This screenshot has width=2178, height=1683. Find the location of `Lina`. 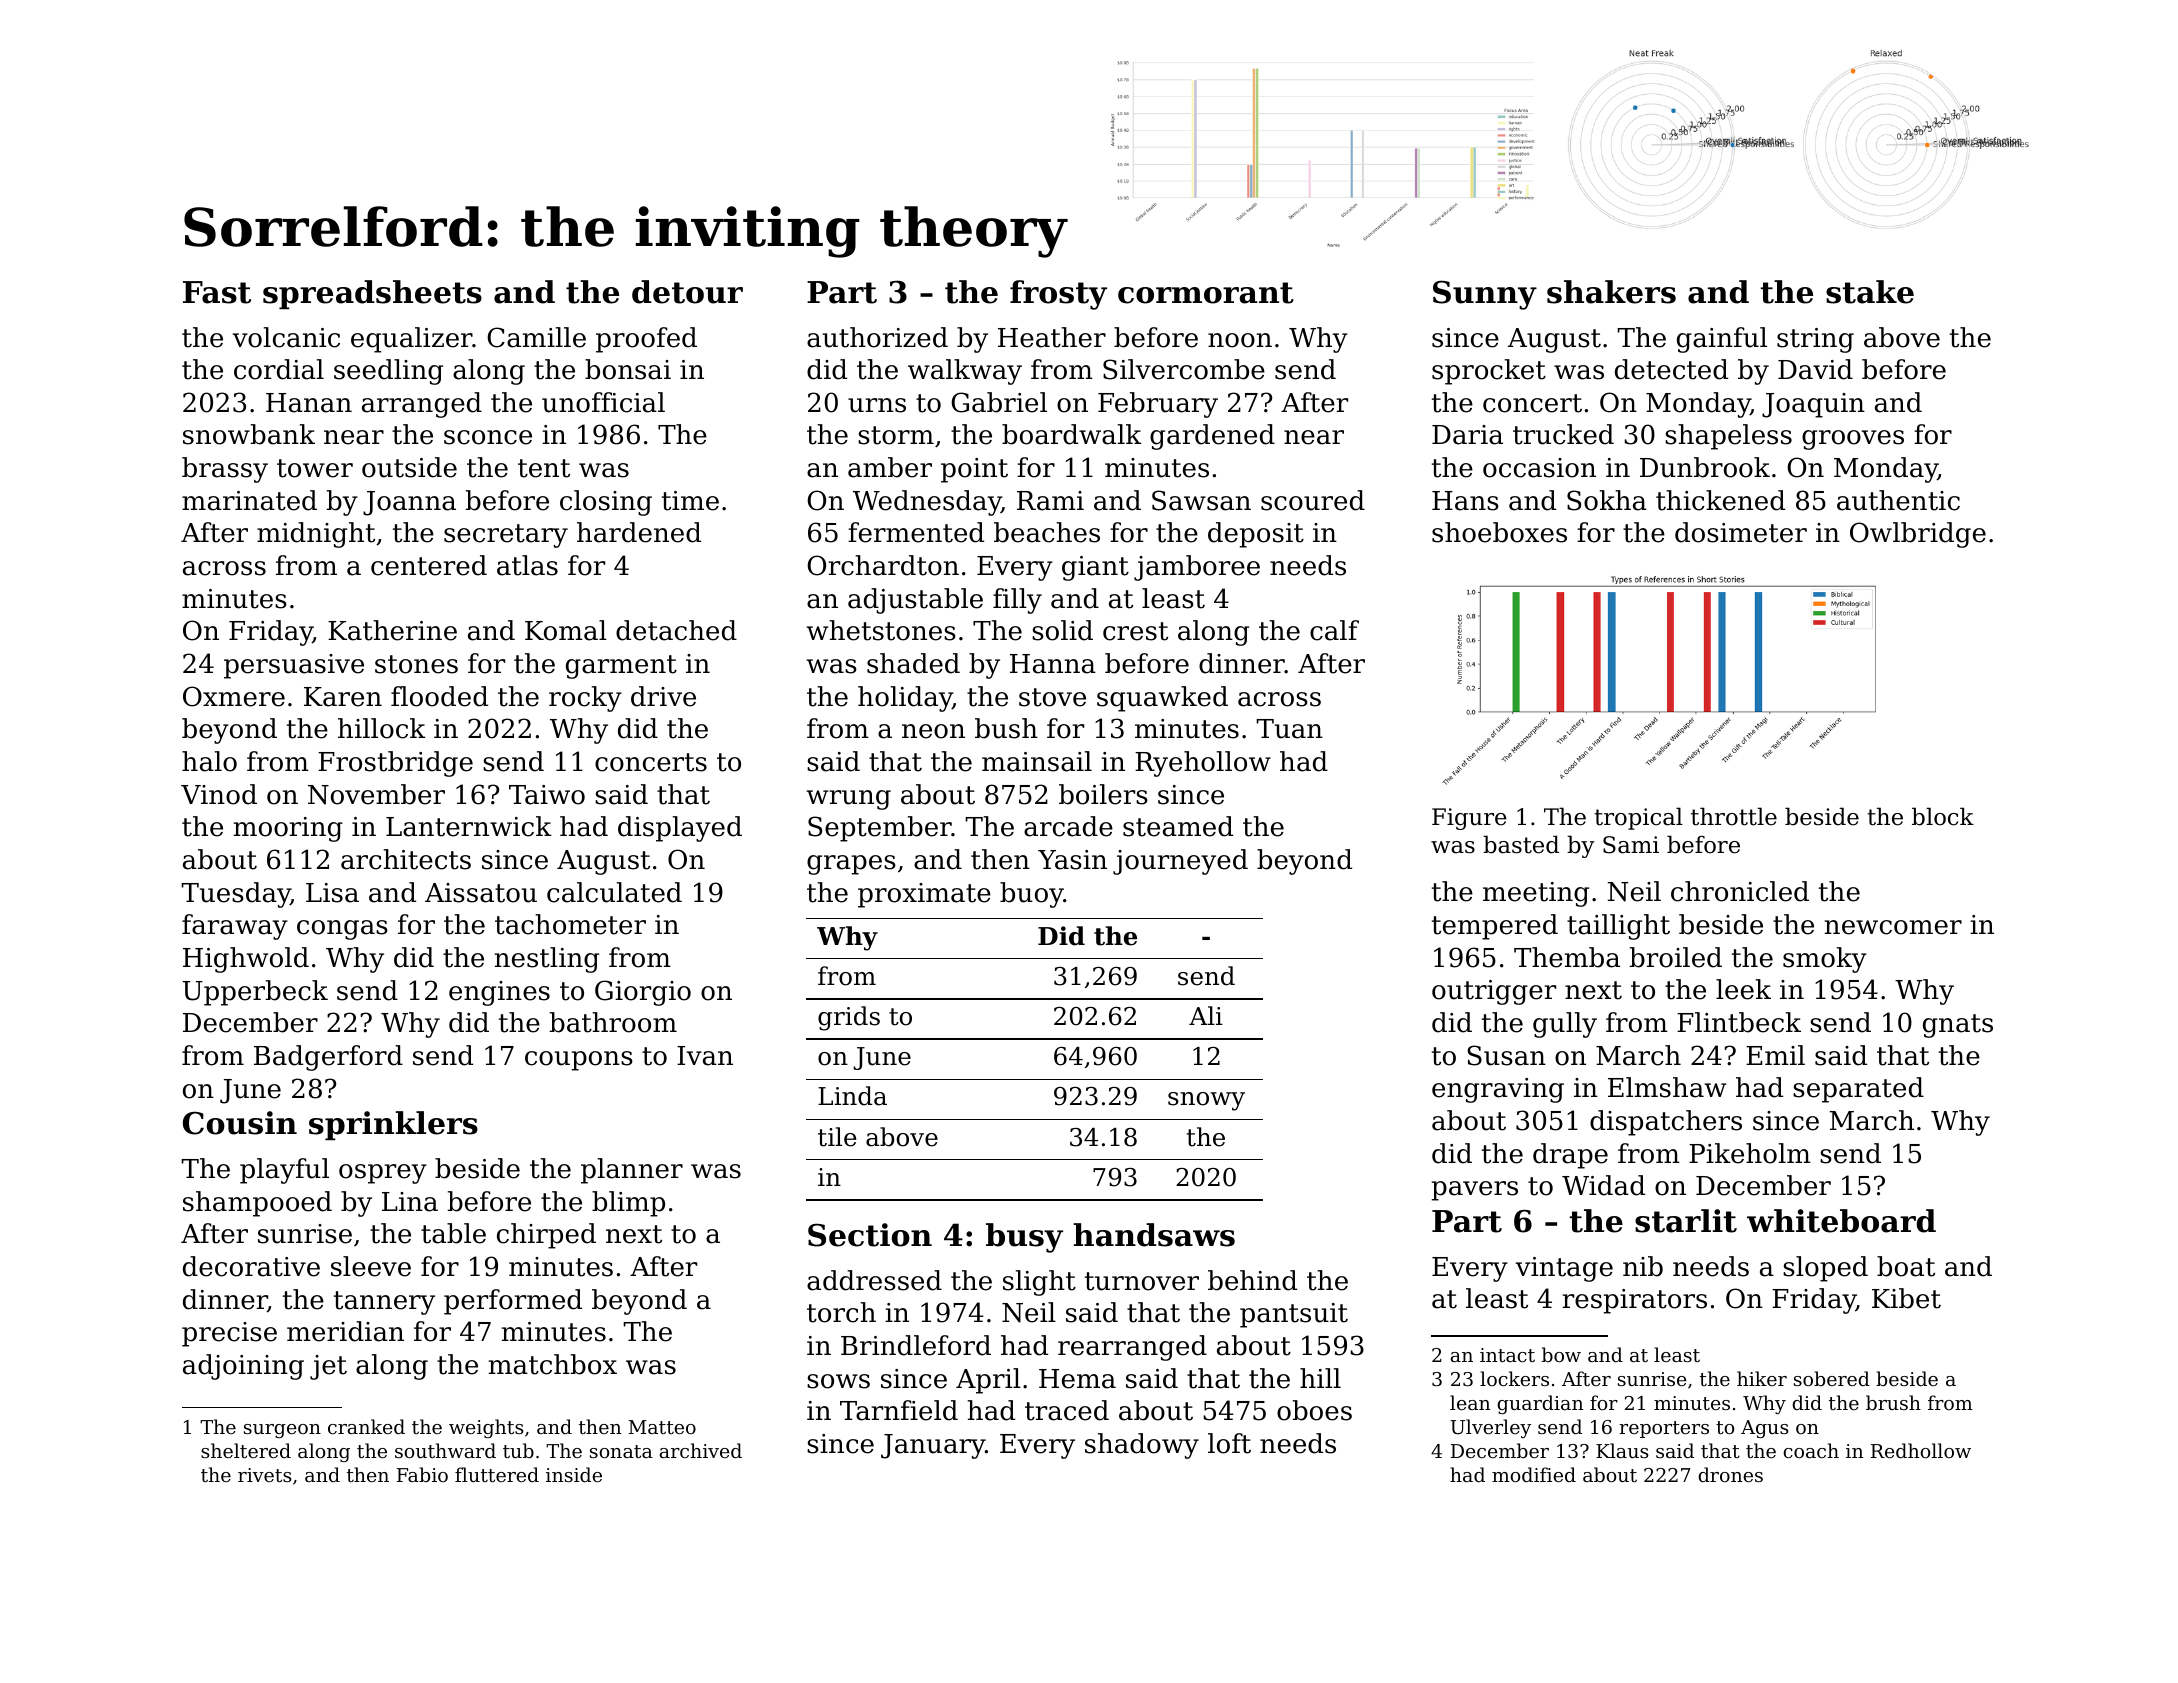

Lina is located at coordinates (410, 1202).
